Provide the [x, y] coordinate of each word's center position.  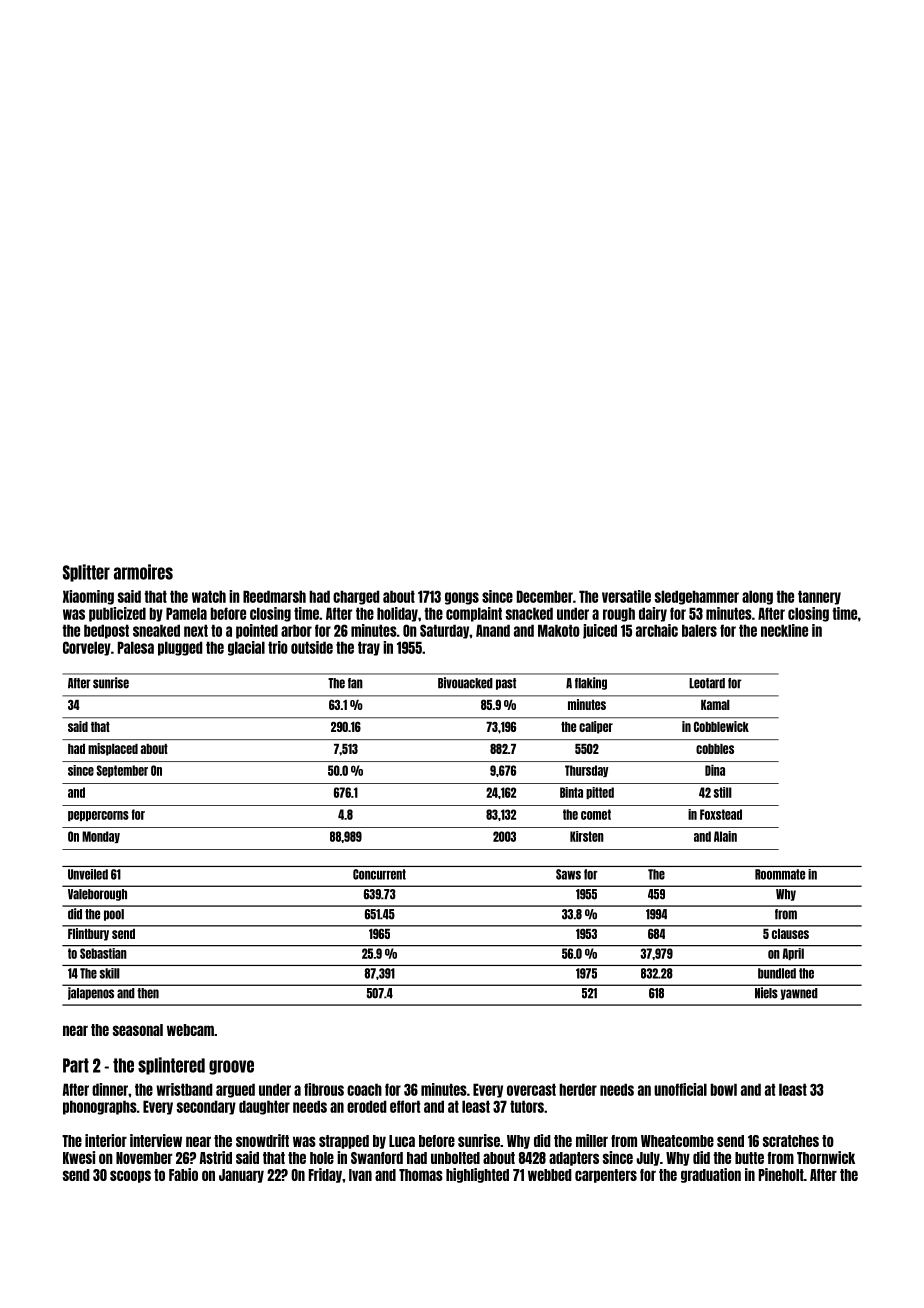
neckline [784, 630]
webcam [190, 1030]
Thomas [421, 1175]
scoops [130, 1176]
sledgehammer [697, 597]
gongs [462, 598]
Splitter [86, 573]
